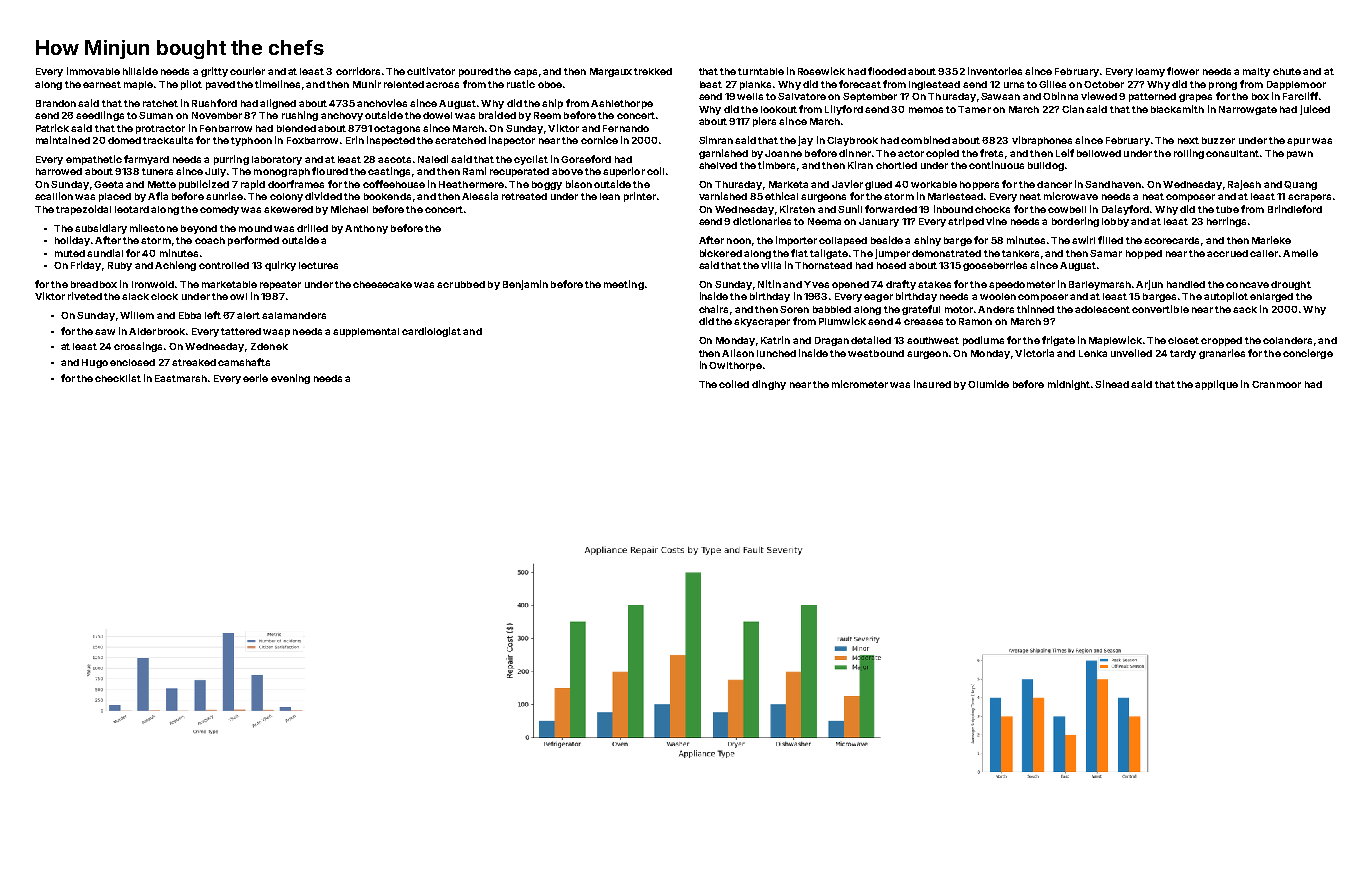 This screenshot has width=1372, height=887. What do you see at coordinates (521, 84) in the screenshot?
I see `rustic` at bounding box center [521, 84].
